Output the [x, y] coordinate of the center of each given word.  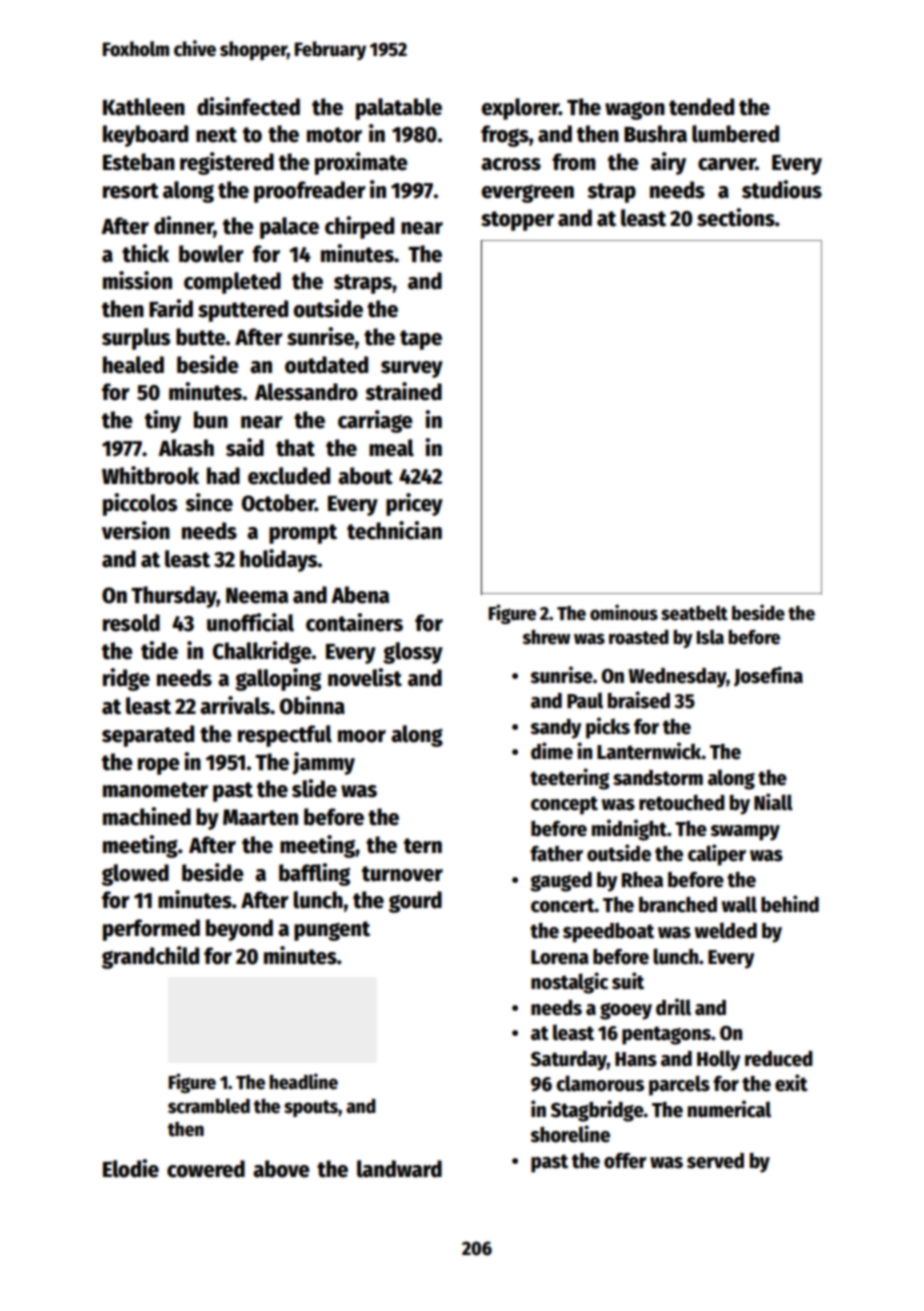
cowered [206, 1169]
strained [403, 391]
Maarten [260, 817]
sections [736, 217]
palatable [399, 109]
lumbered [735, 134]
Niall [773, 802]
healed [133, 365]
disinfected [248, 106]
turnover [402, 874]
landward [399, 1169]
